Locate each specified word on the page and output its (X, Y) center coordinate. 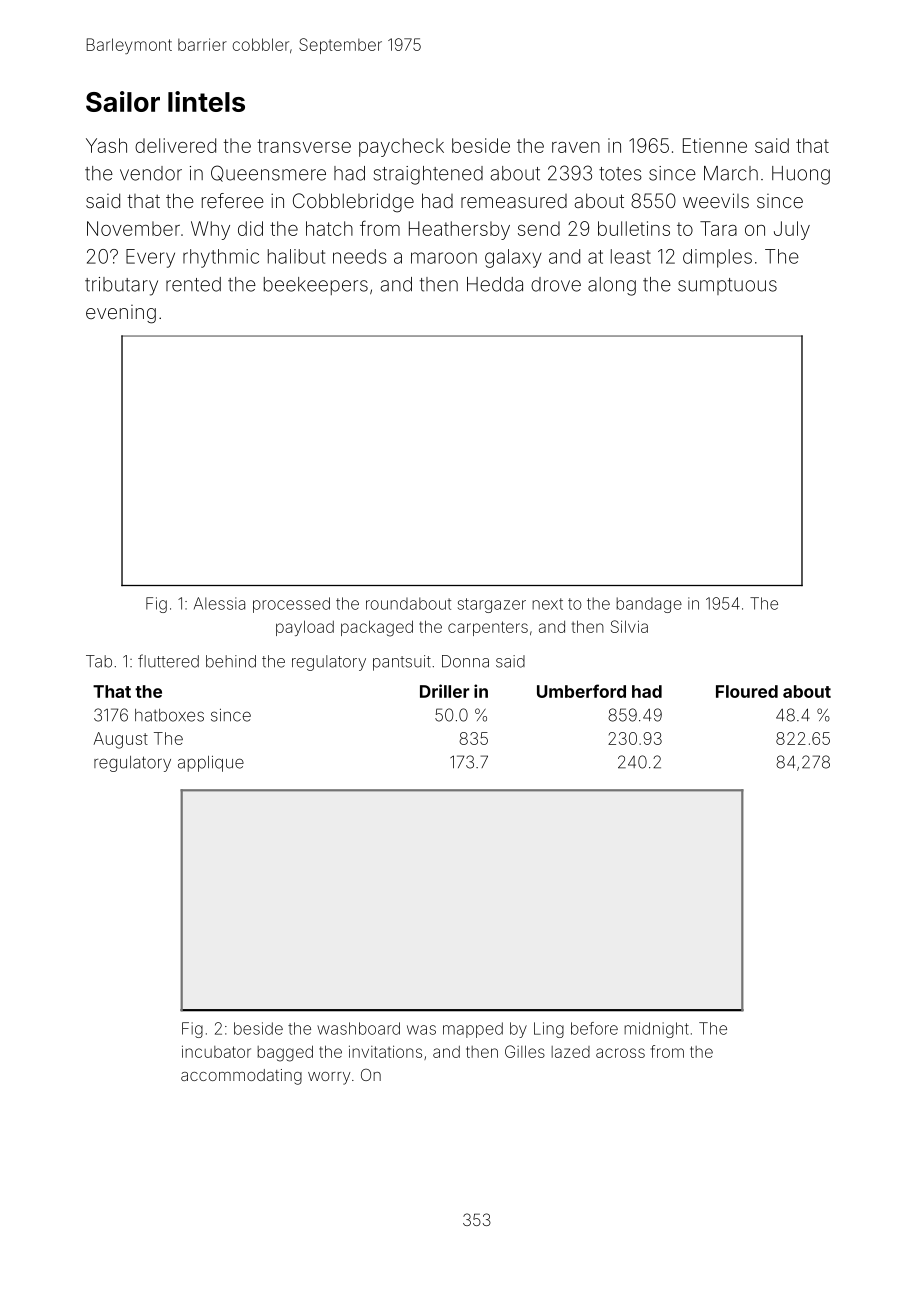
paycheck (401, 147)
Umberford (581, 691)
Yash (106, 145)
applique (211, 764)
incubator (216, 1051)
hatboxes (169, 715)
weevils (716, 200)
